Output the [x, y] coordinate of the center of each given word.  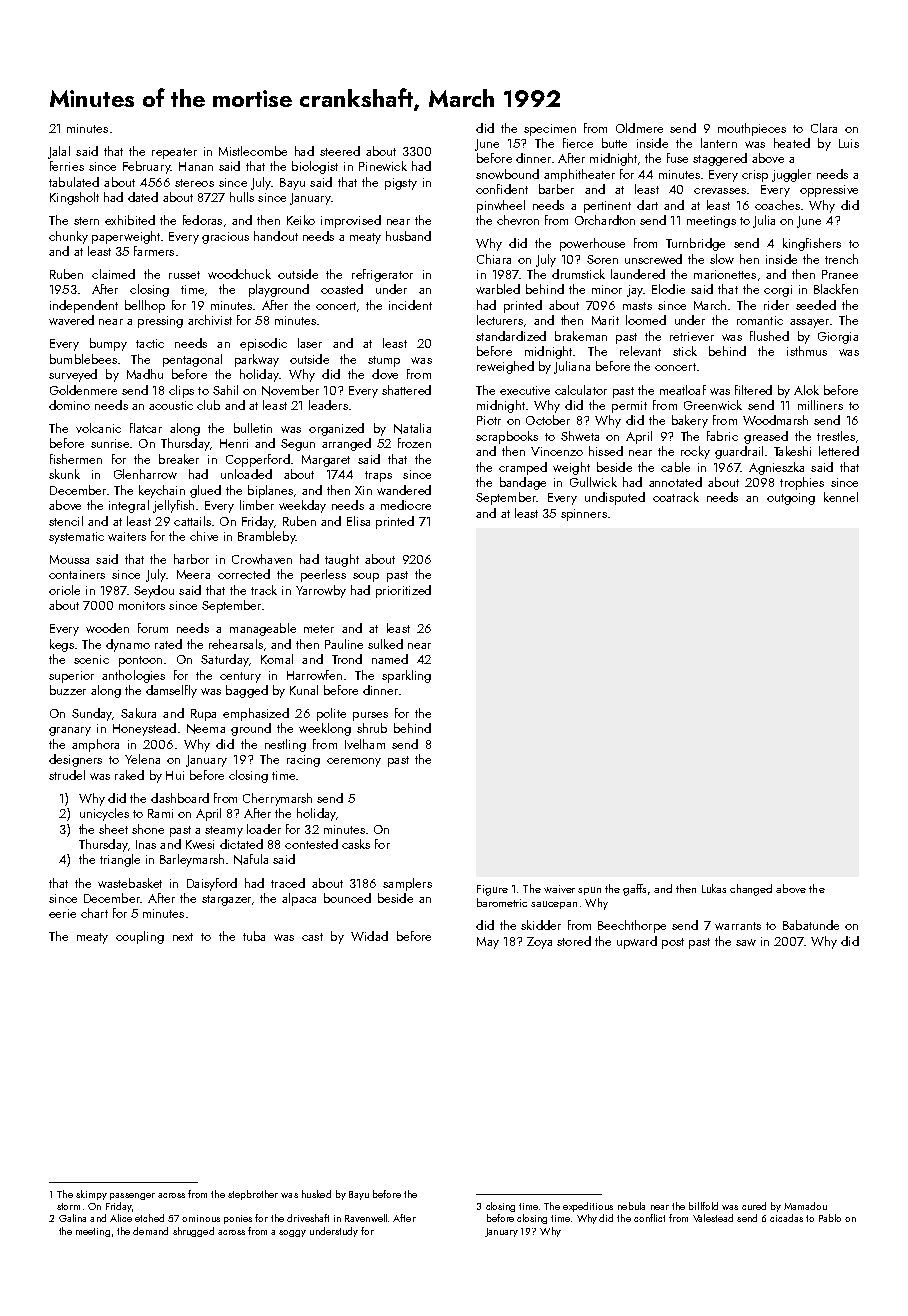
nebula [631, 1206]
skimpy [91, 1195]
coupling [140, 937]
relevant [640, 351]
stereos [194, 183]
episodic [263, 344]
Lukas [714, 888]
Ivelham [365, 744]
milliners [820, 405]
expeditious [588, 1207]
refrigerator [382, 275]
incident [410, 305]
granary [70, 731]
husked [316, 1194]
